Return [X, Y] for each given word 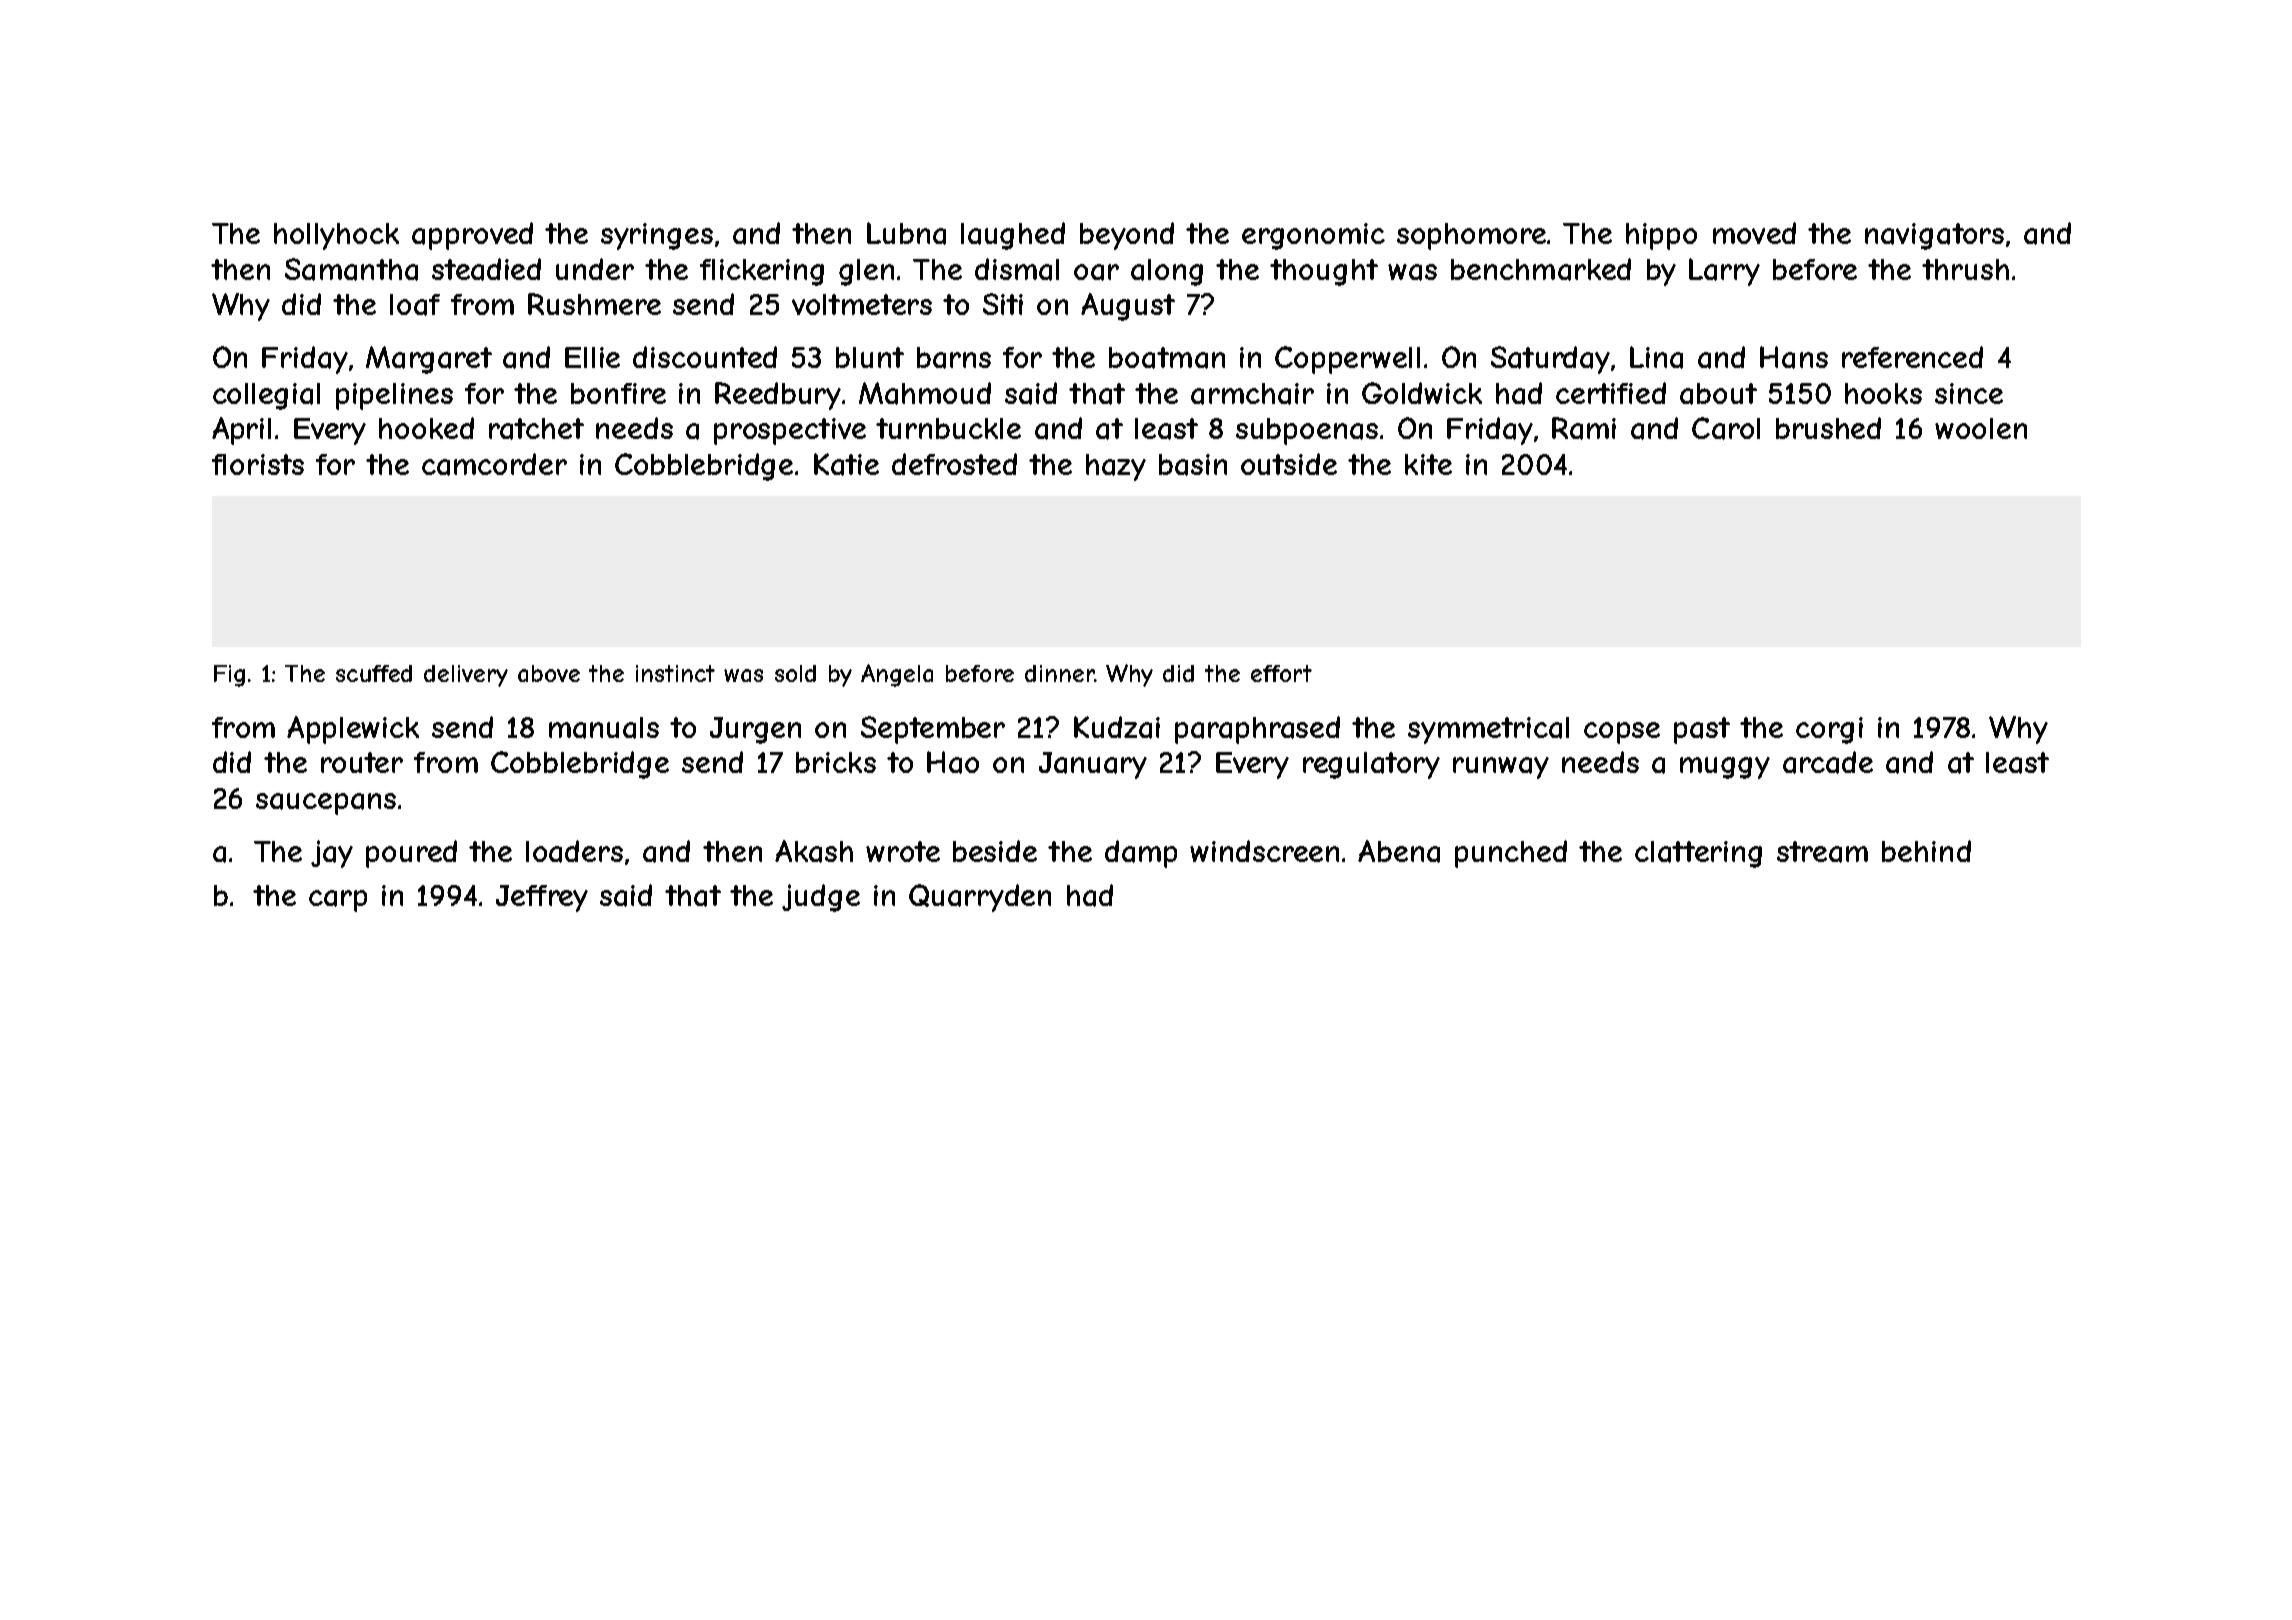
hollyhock [336, 236]
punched [1511, 854]
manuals [604, 728]
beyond [1127, 236]
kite [1428, 464]
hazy [1116, 467]
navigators [1934, 236]
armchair [1252, 394]
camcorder [494, 464]
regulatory [1371, 765]
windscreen [1264, 851]
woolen [1981, 428]
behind [1926, 851]
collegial [266, 396]
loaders [574, 851]
